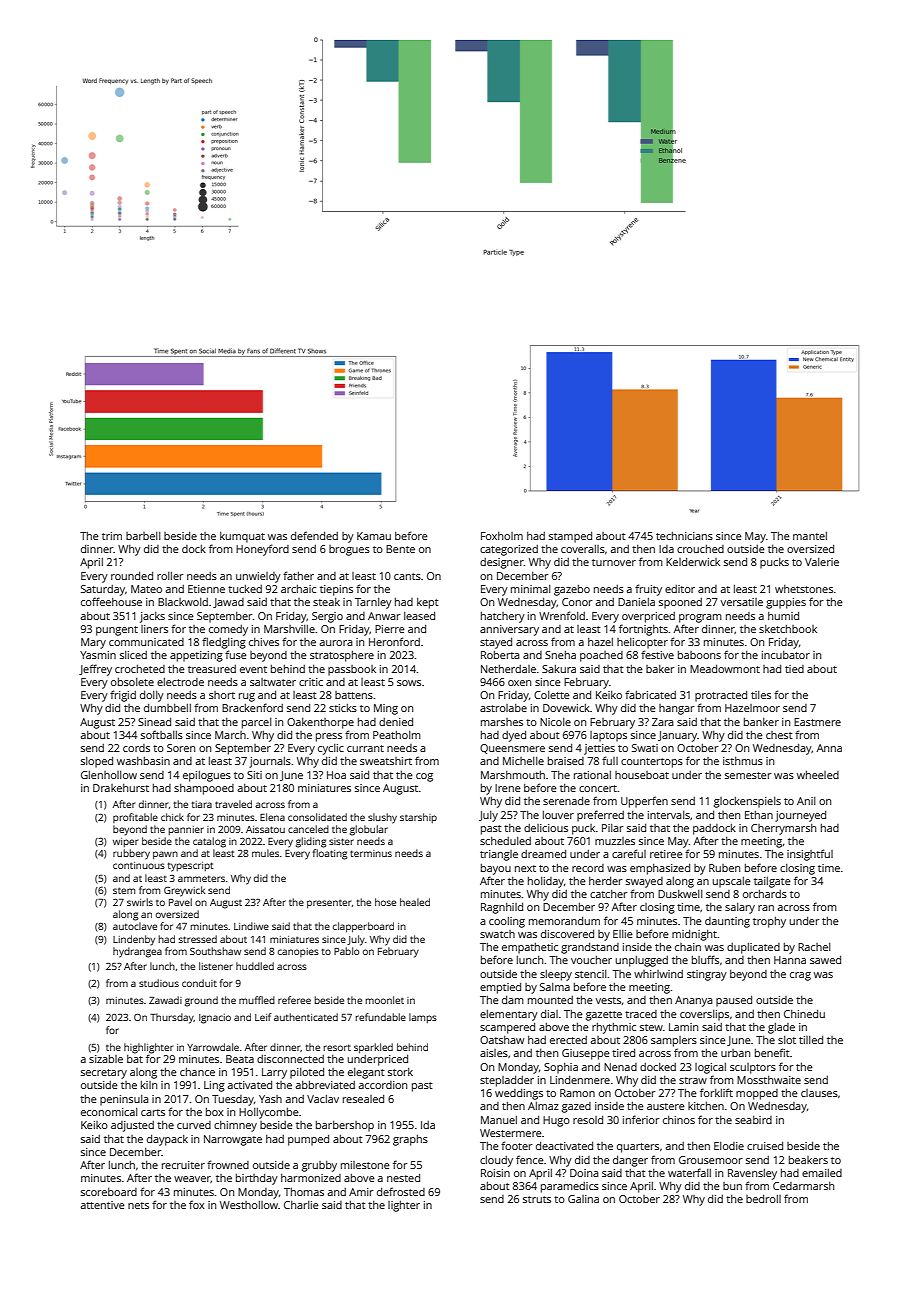 The height and width of the screenshot is (1308, 924). What do you see at coordinates (819, 1093) in the screenshot?
I see `clauses` at bounding box center [819, 1093].
